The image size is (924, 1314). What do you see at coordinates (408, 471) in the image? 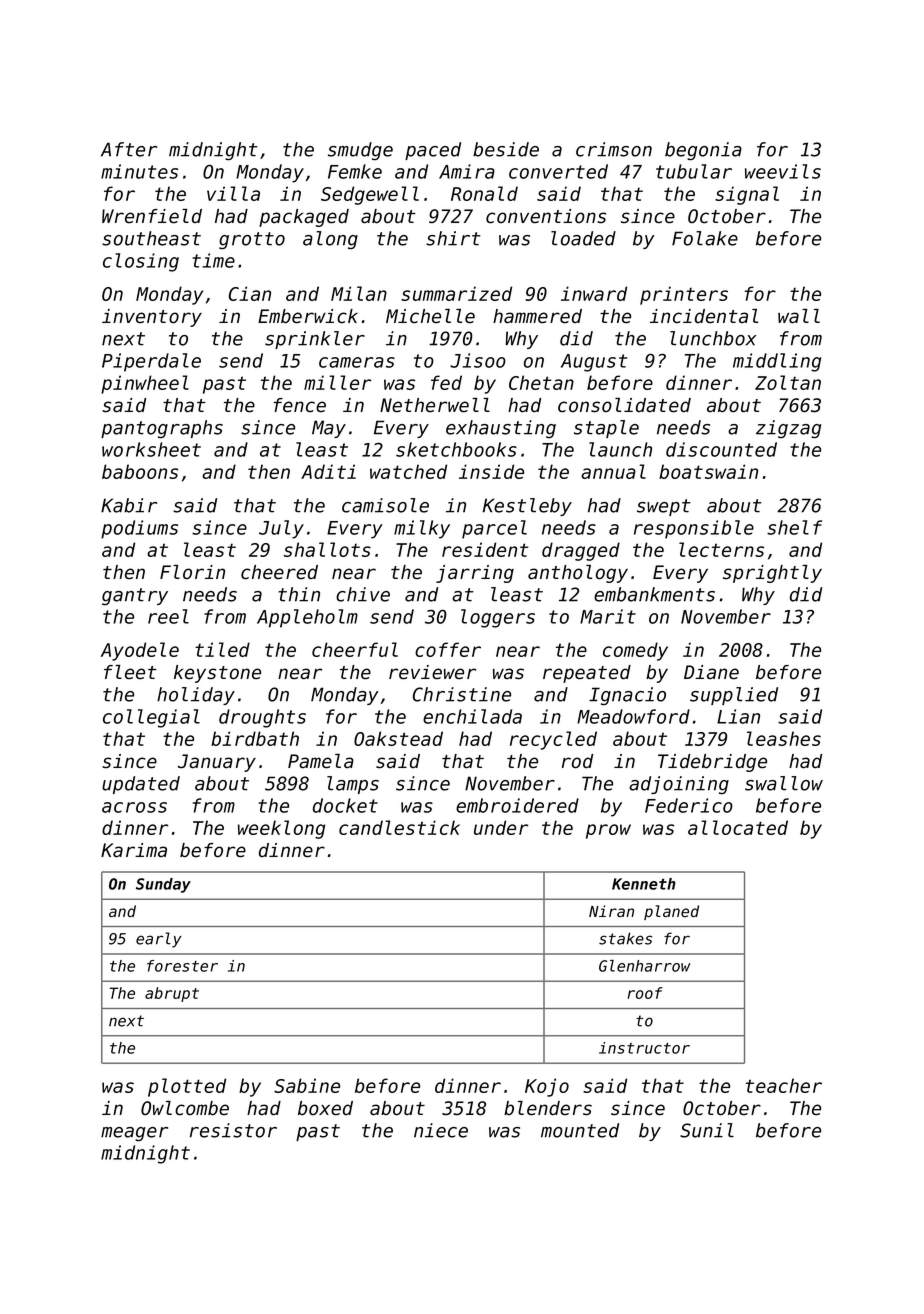
I see `watched` at bounding box center [408, 471].
